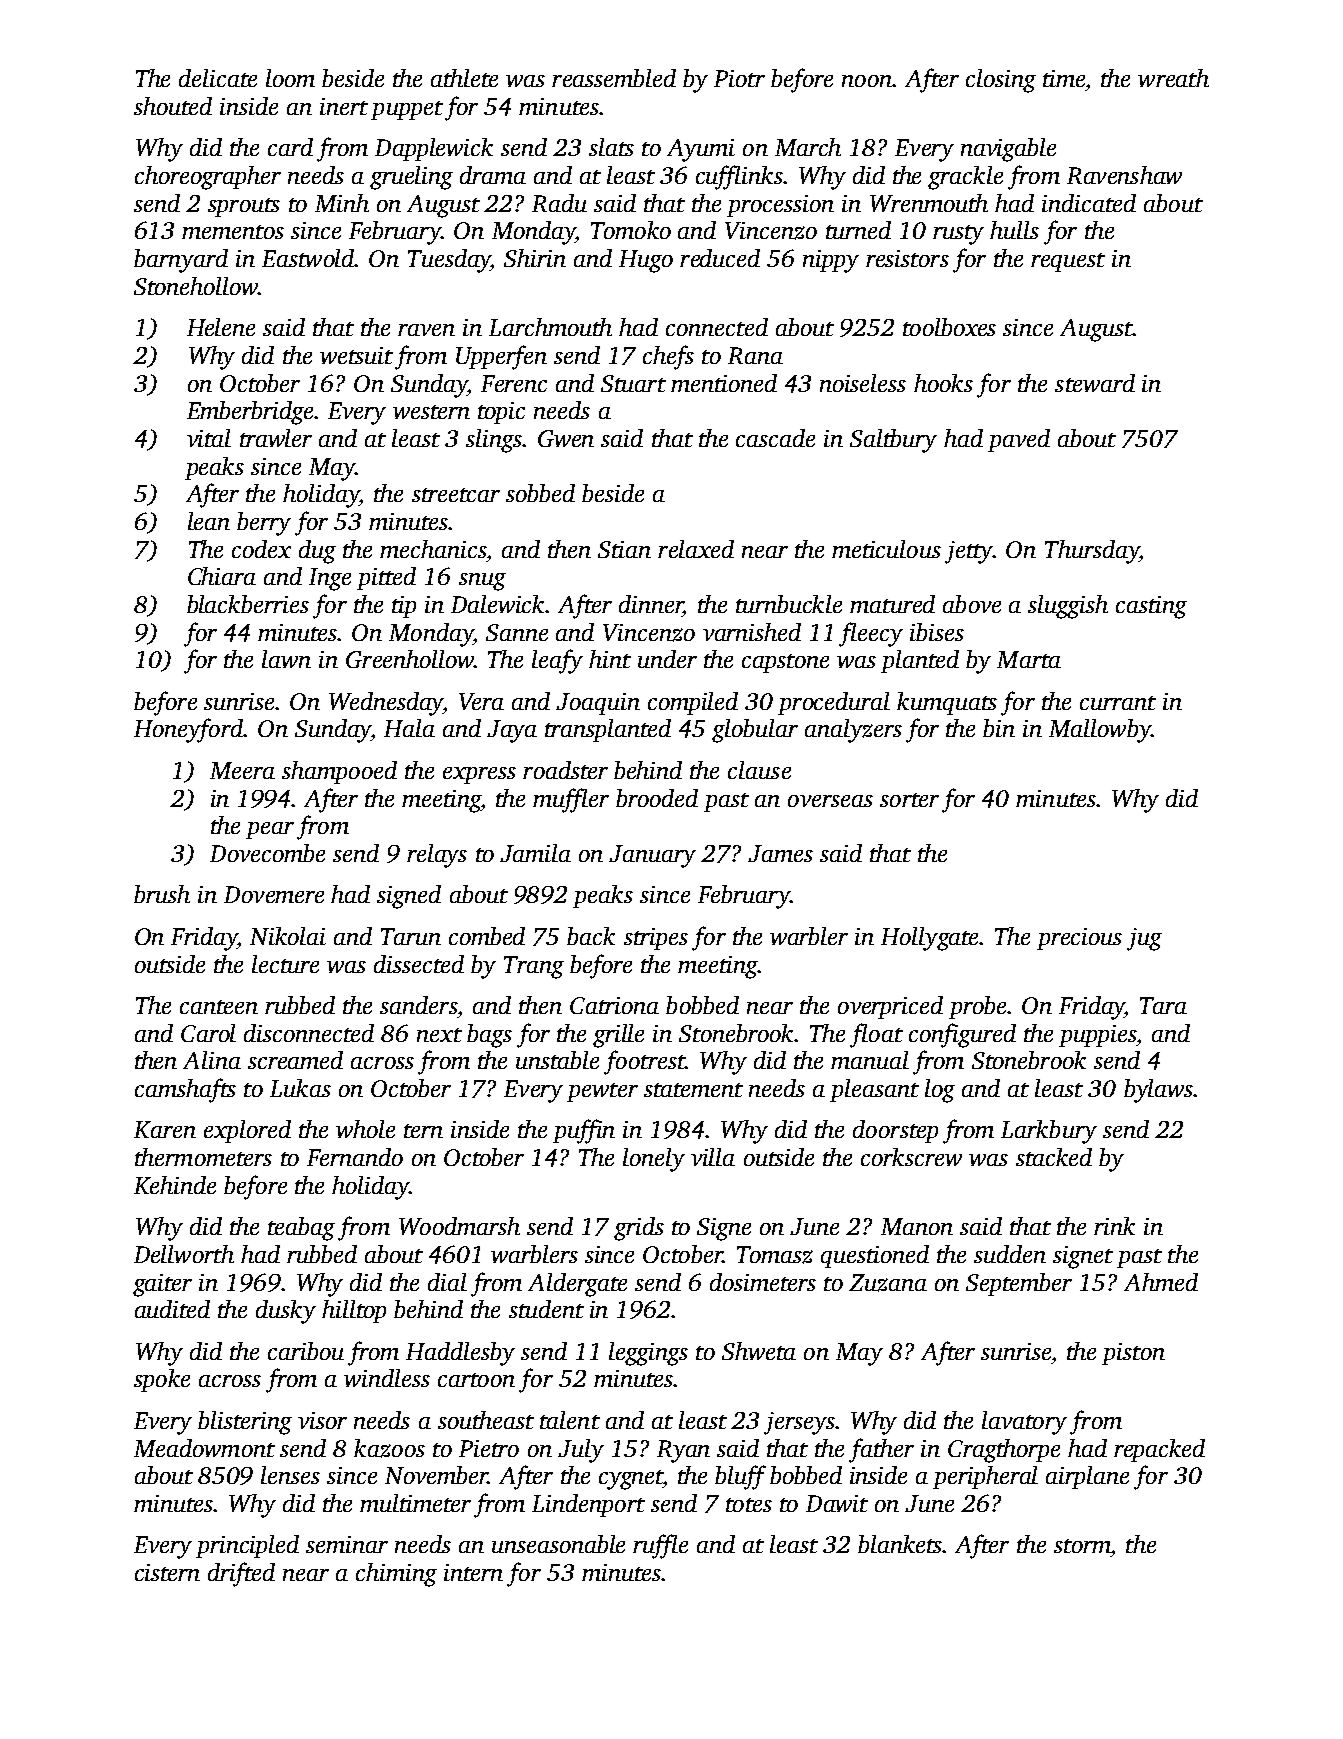 This screenshot has width=1343, height=1739. Describe the element at coordinates (396, 1575) in the screenshot. I see `chiming` at that location.
